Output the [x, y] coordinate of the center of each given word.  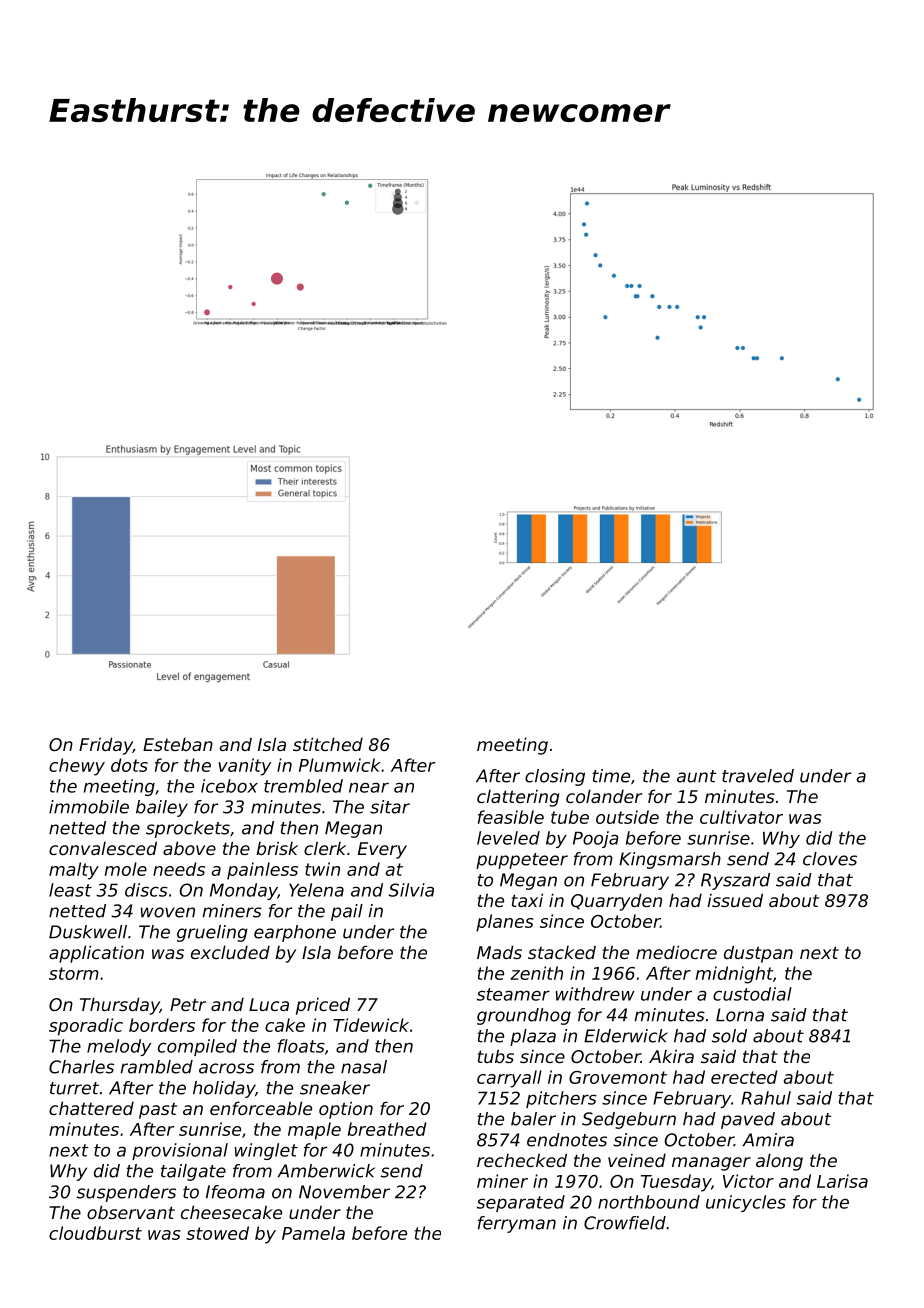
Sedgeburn [629, 1120]
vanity [244, 767]
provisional [180, 1151]
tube [570, 817]
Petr [188, 1004]
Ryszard [735, 881]
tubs [496, 1056]
